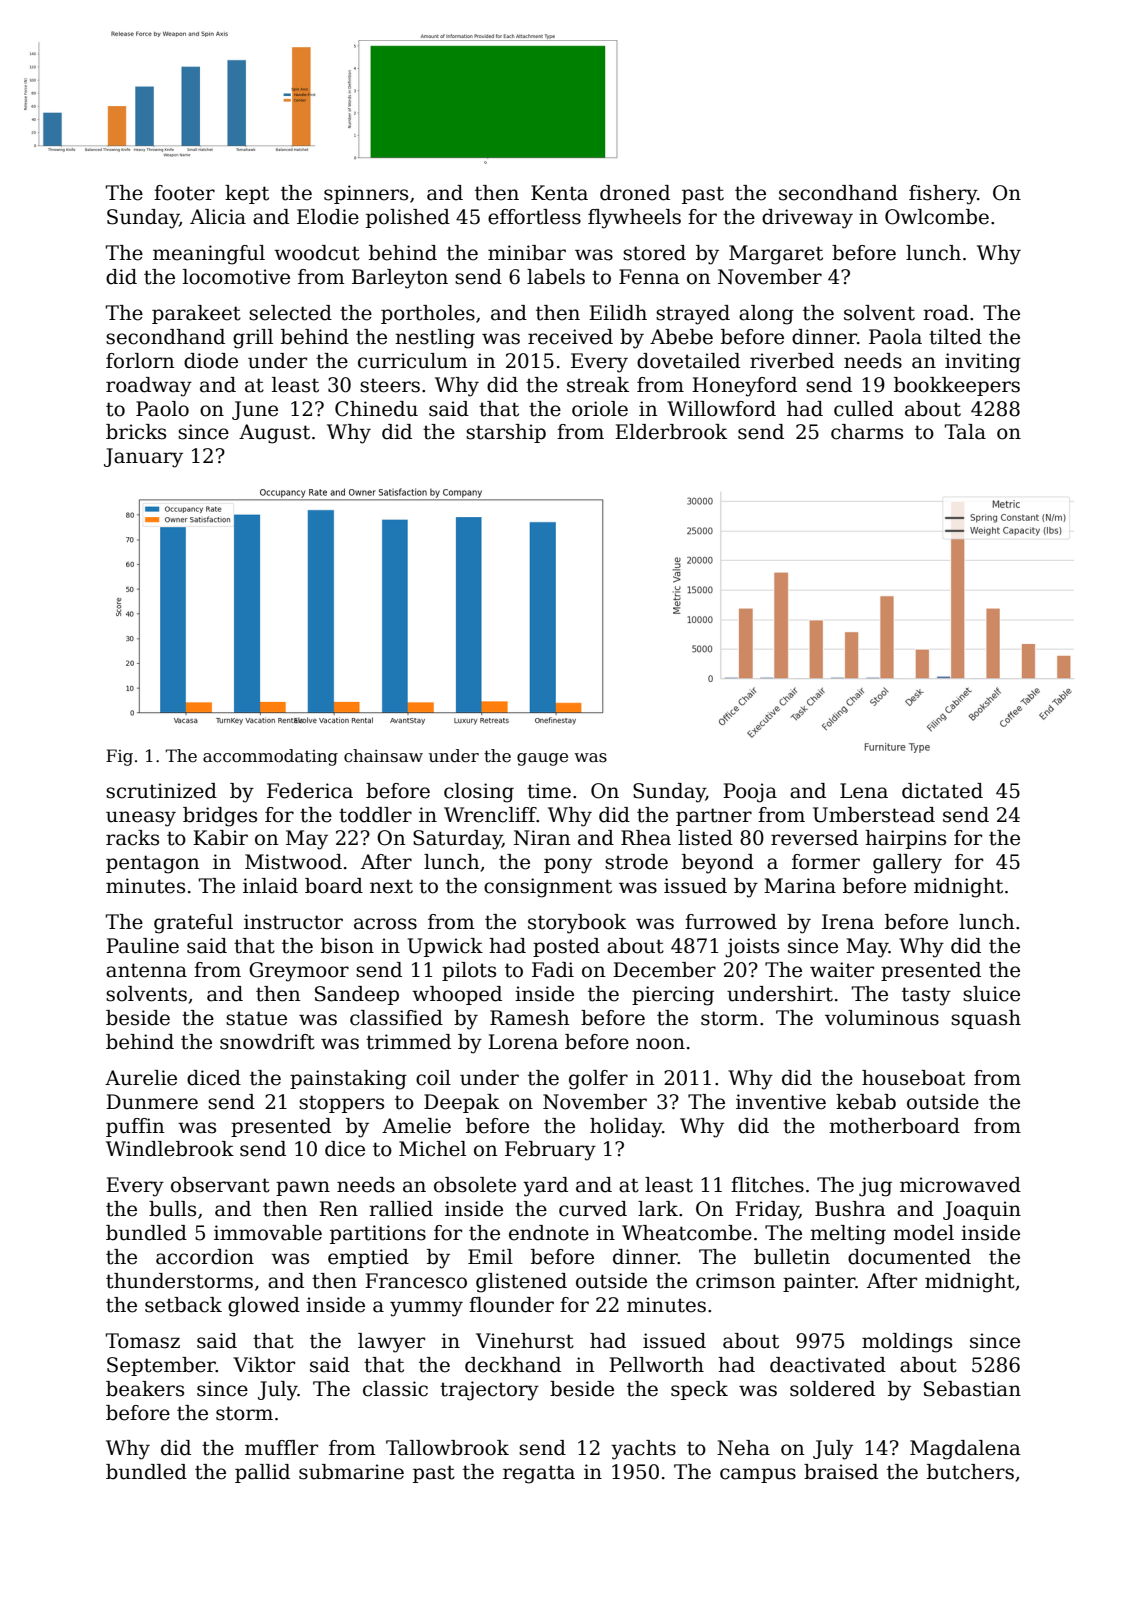 The image size is (1127, 1601). Describe the element at coordinates (525, 1341) in the screenshot. I see `Vinehurst` at that location.
